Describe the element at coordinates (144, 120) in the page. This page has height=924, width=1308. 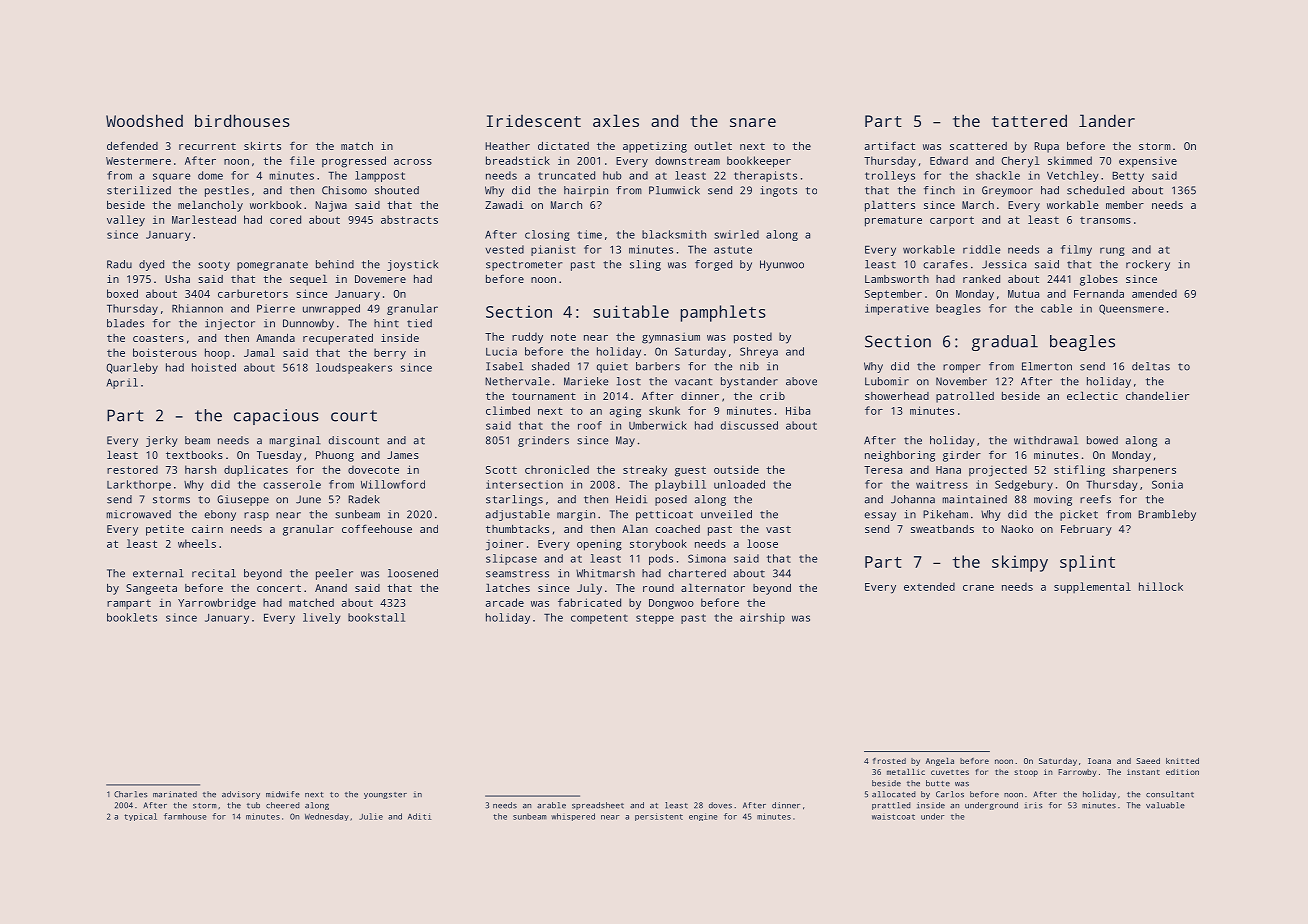
I see `Woodshed` at that location.
